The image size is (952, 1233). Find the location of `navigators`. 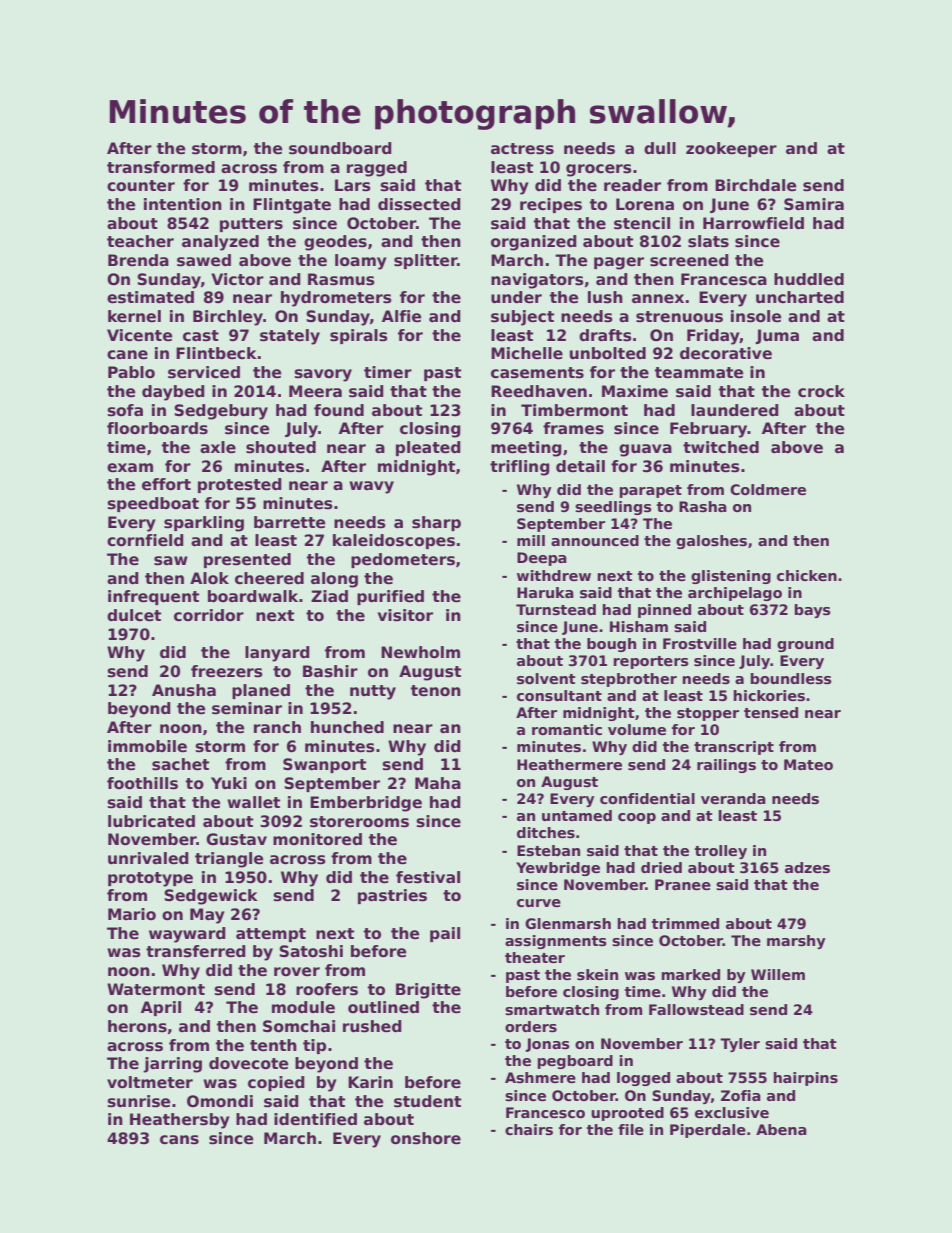

navigators is located at coordinates (537, 281).
